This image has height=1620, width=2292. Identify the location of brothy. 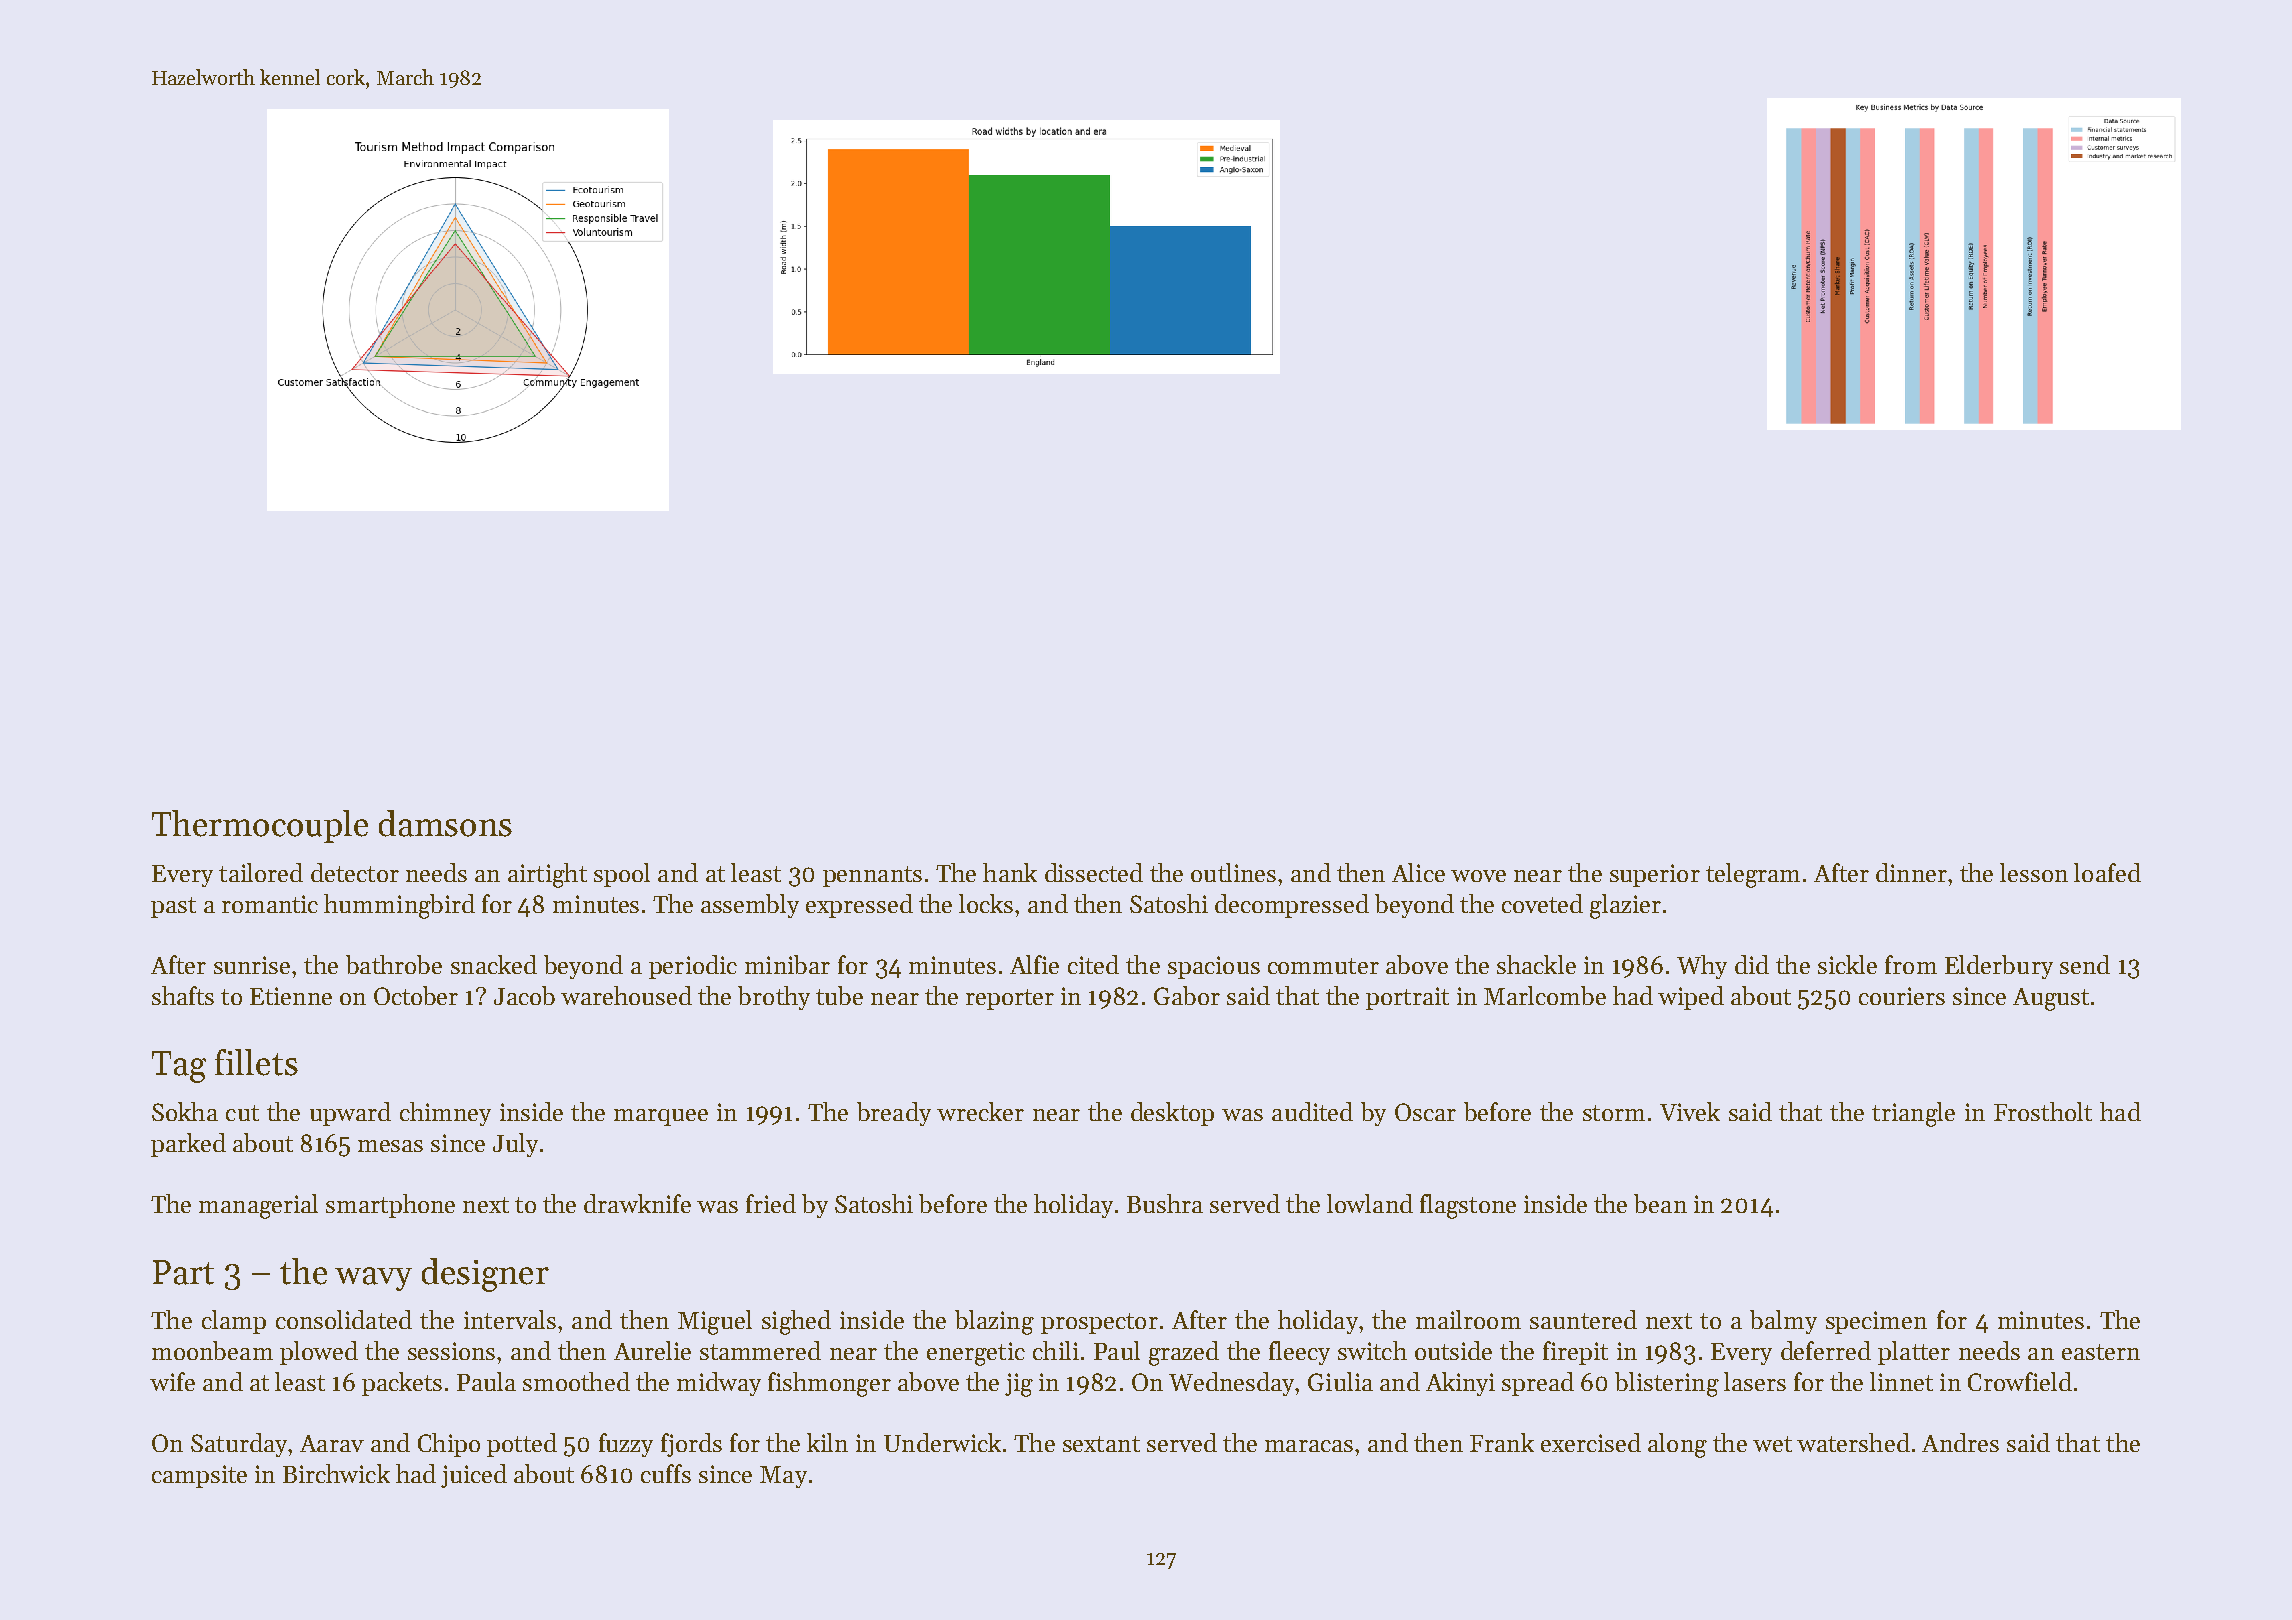
(774, 998).
